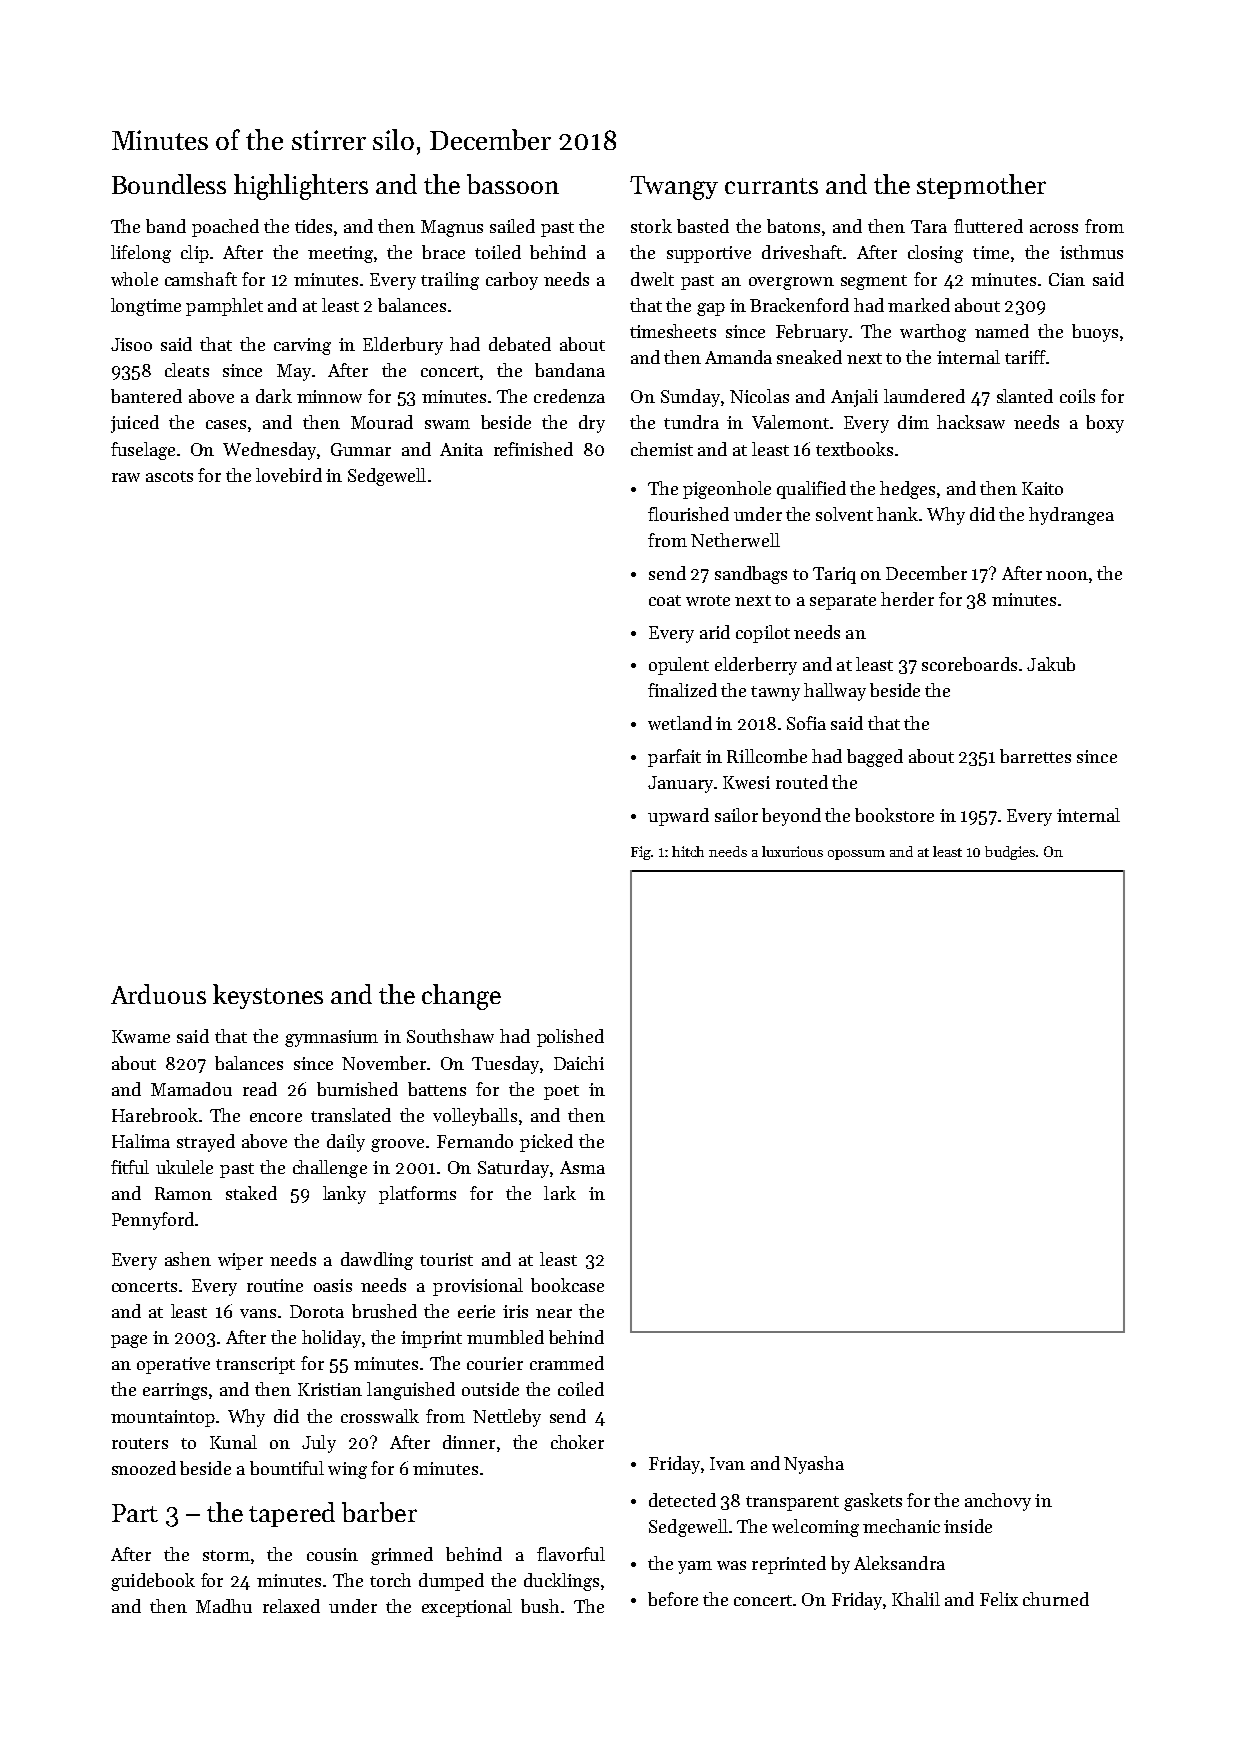  Describe the element at coordinates (289, 475) in the screenshot. I see `lovebird` at that location.
